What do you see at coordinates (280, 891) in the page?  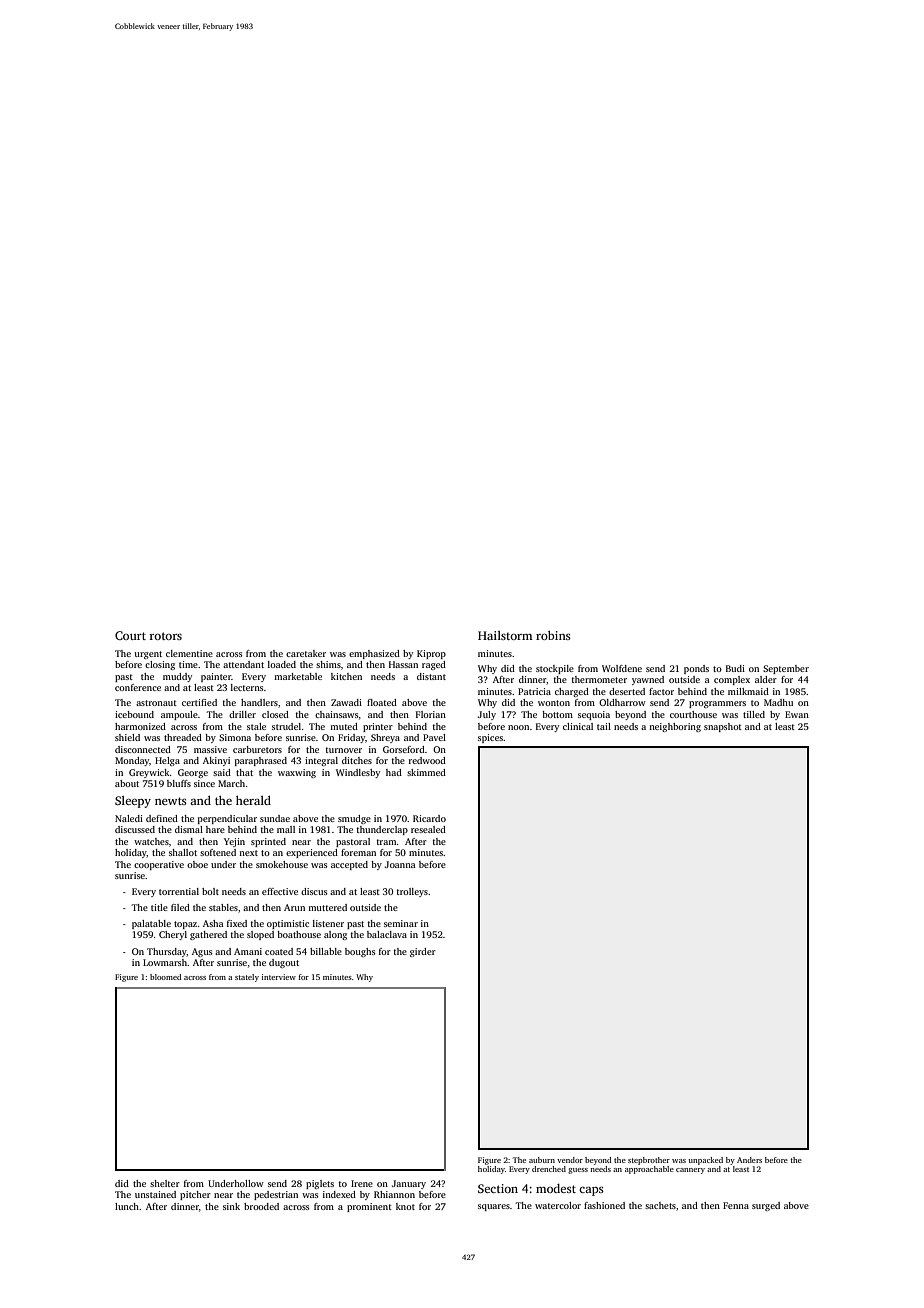 I see `effective` at bounding box center [280, 891].
